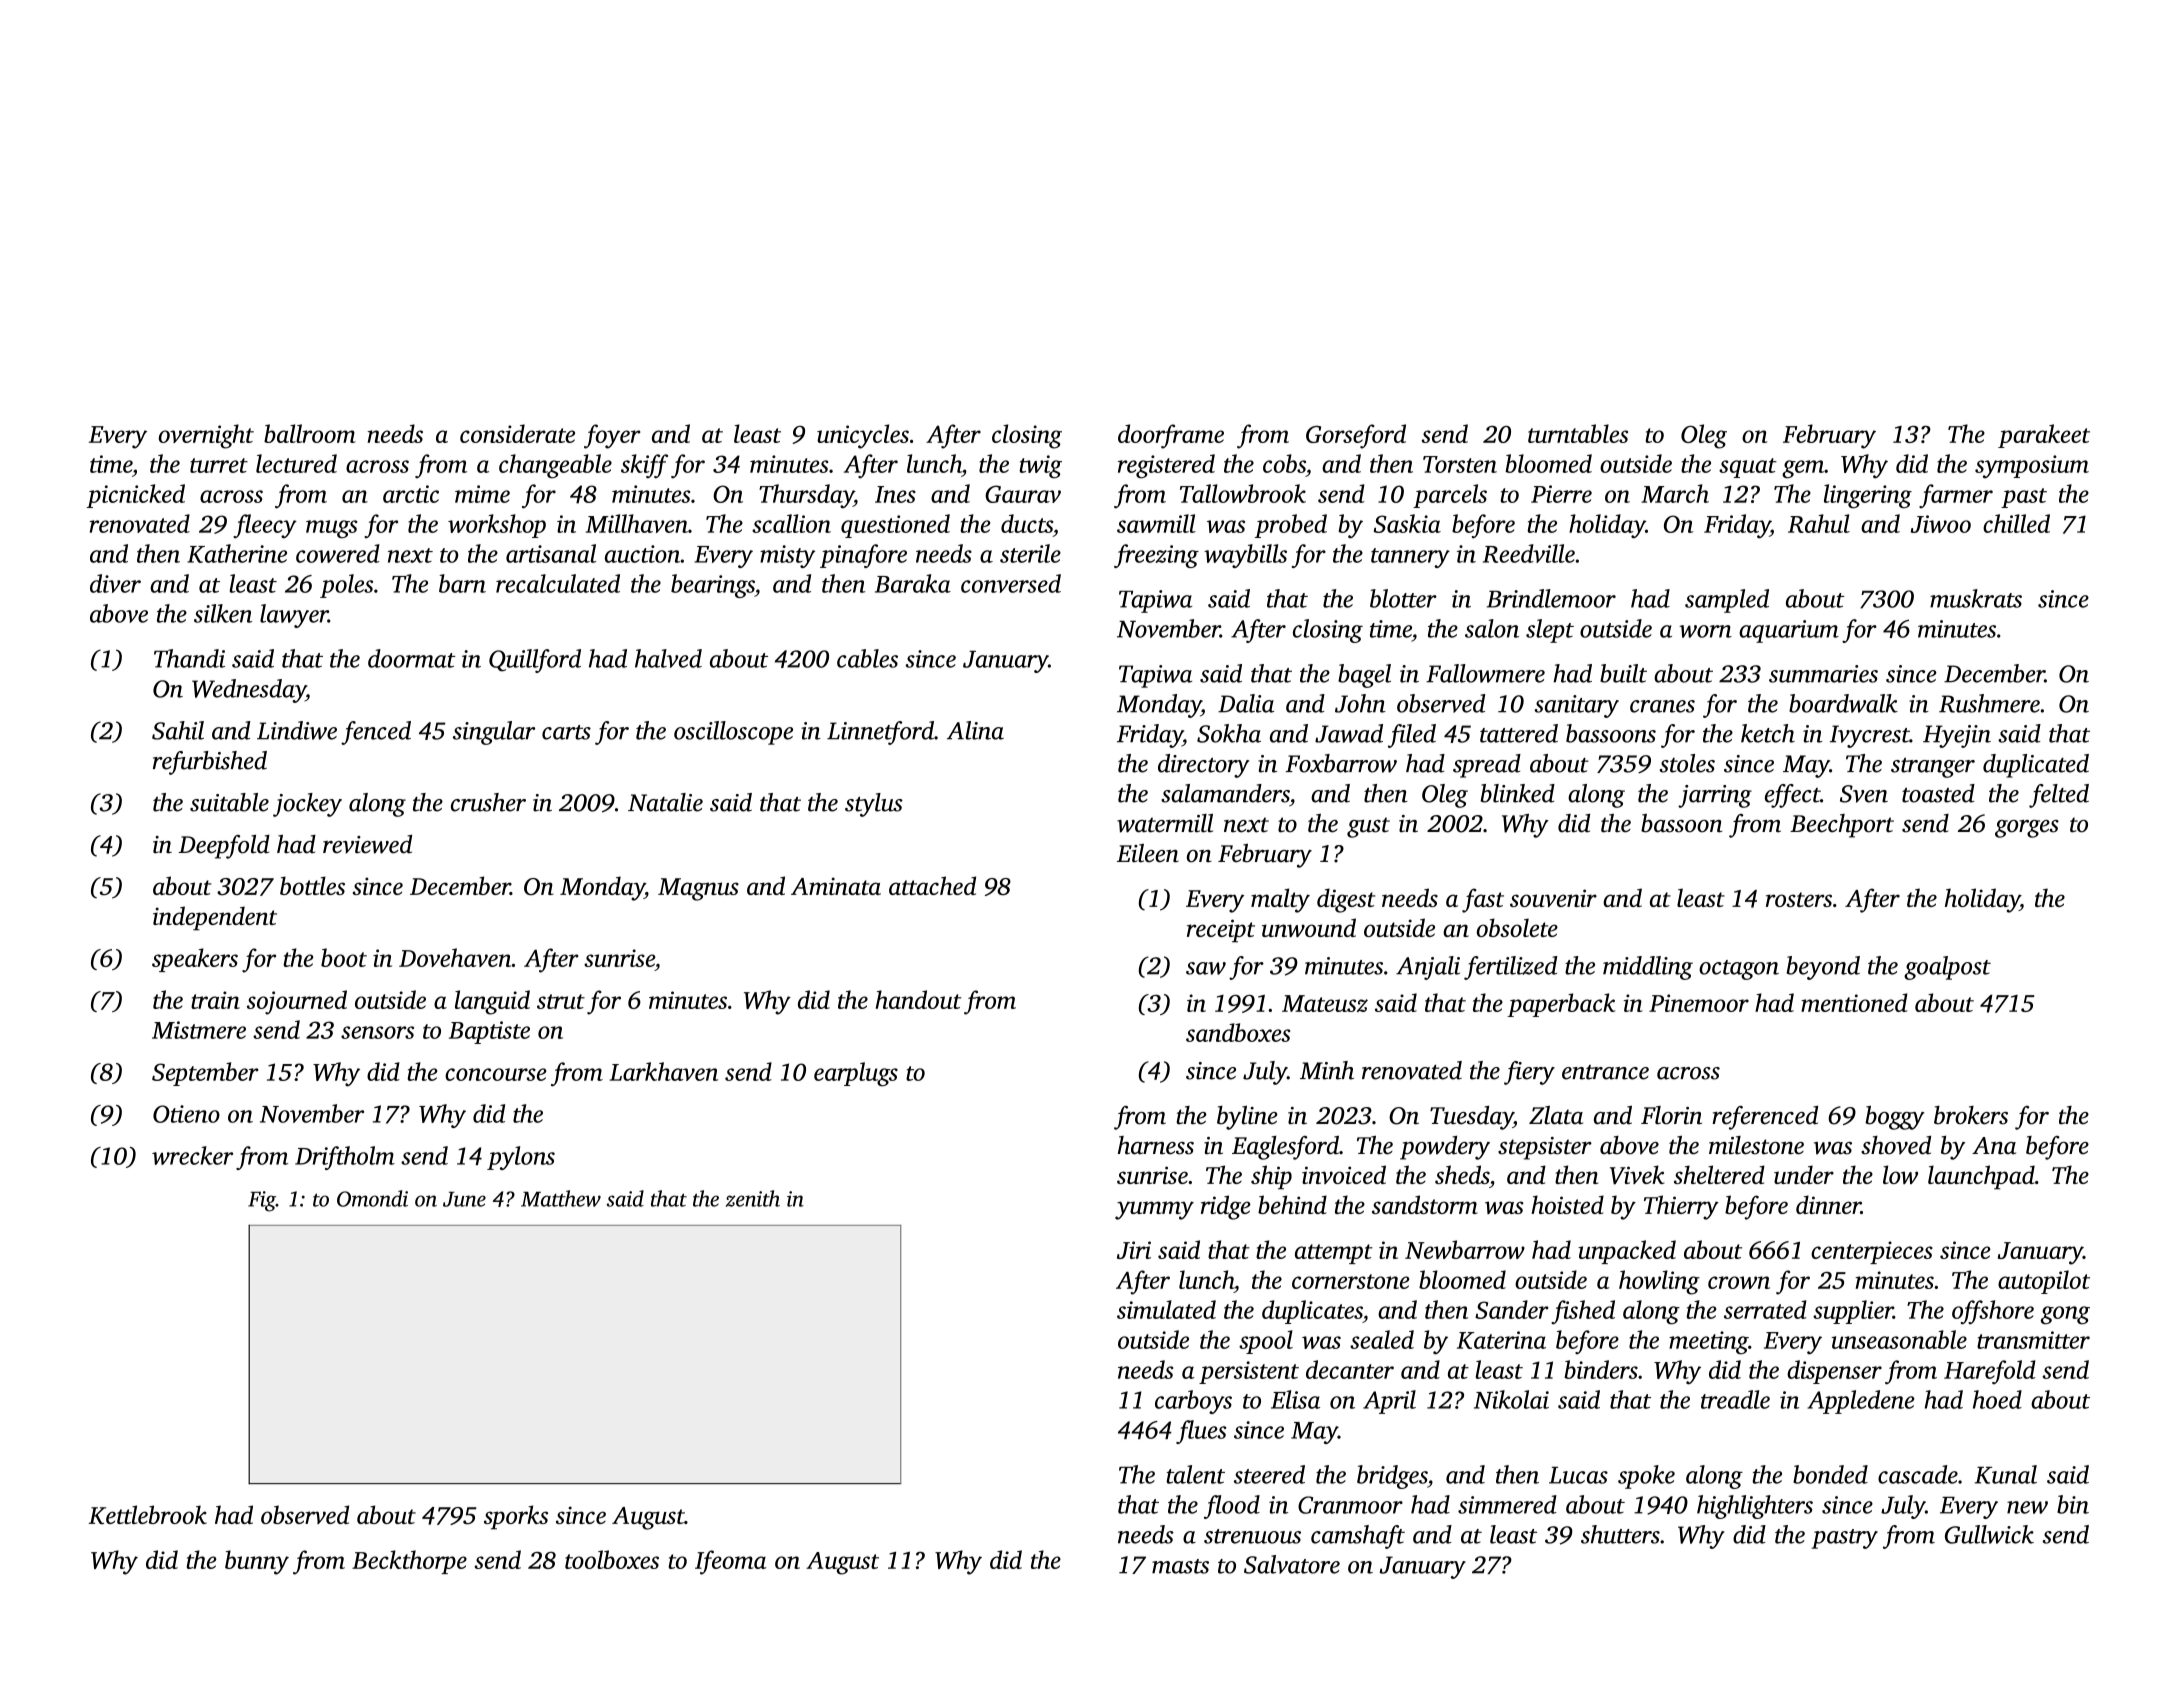 The image size is (2178, 1683). What do you see at coordinates (1292, 1564) in the page?
I see `Salvatore` at bounding box center [1292, 1564].
